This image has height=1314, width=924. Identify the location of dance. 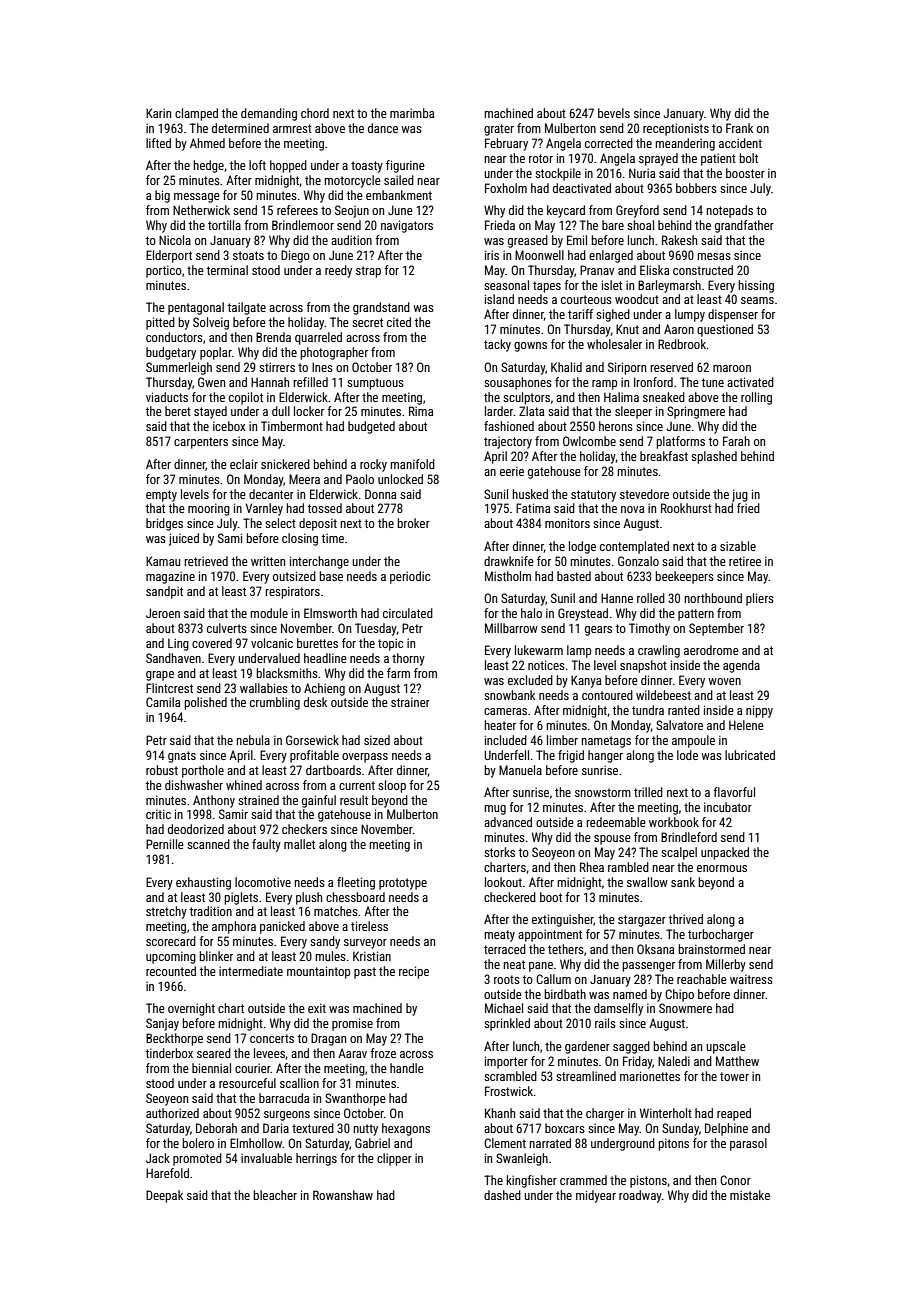
(383, 128).
